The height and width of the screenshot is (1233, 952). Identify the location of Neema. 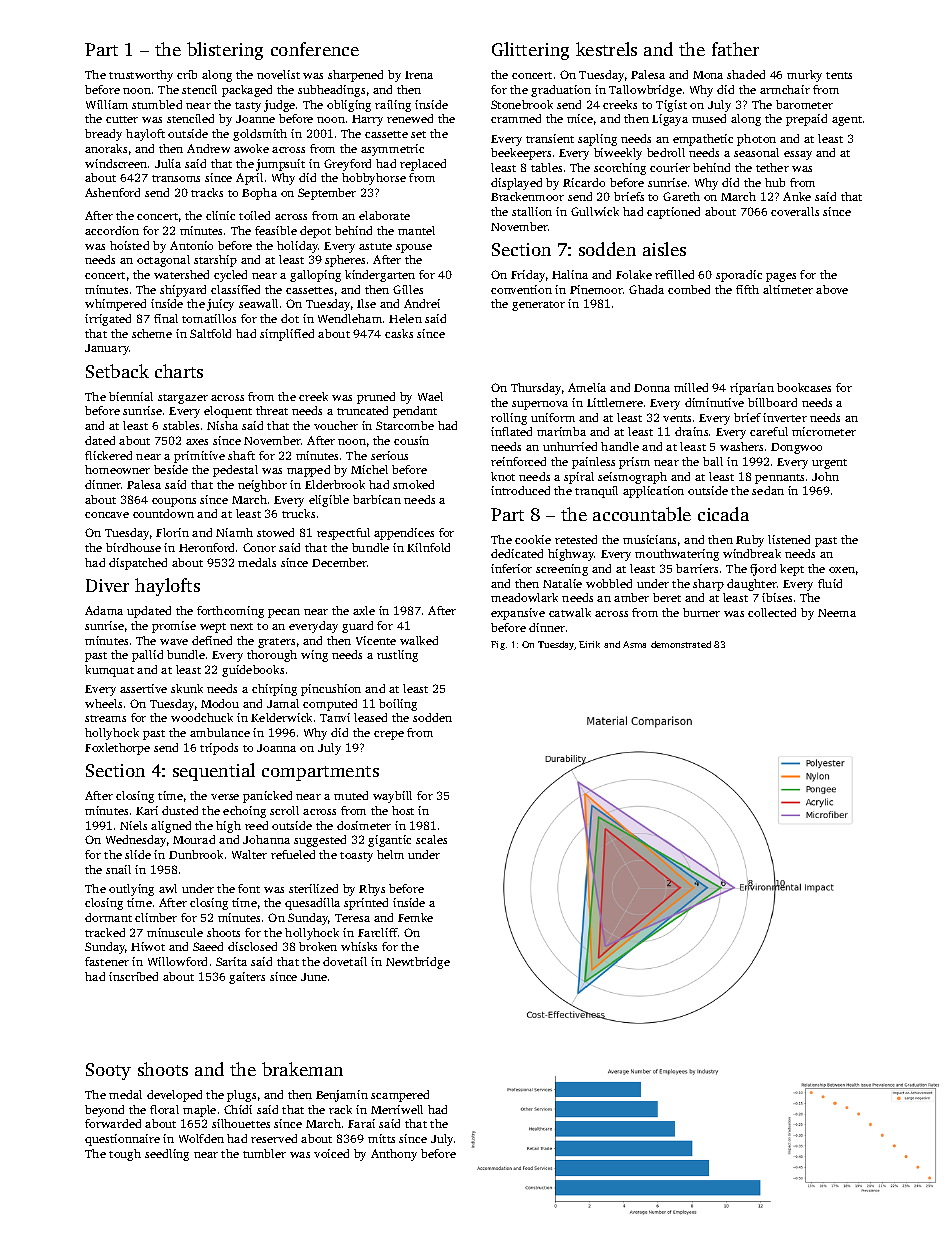
(837, 613).
